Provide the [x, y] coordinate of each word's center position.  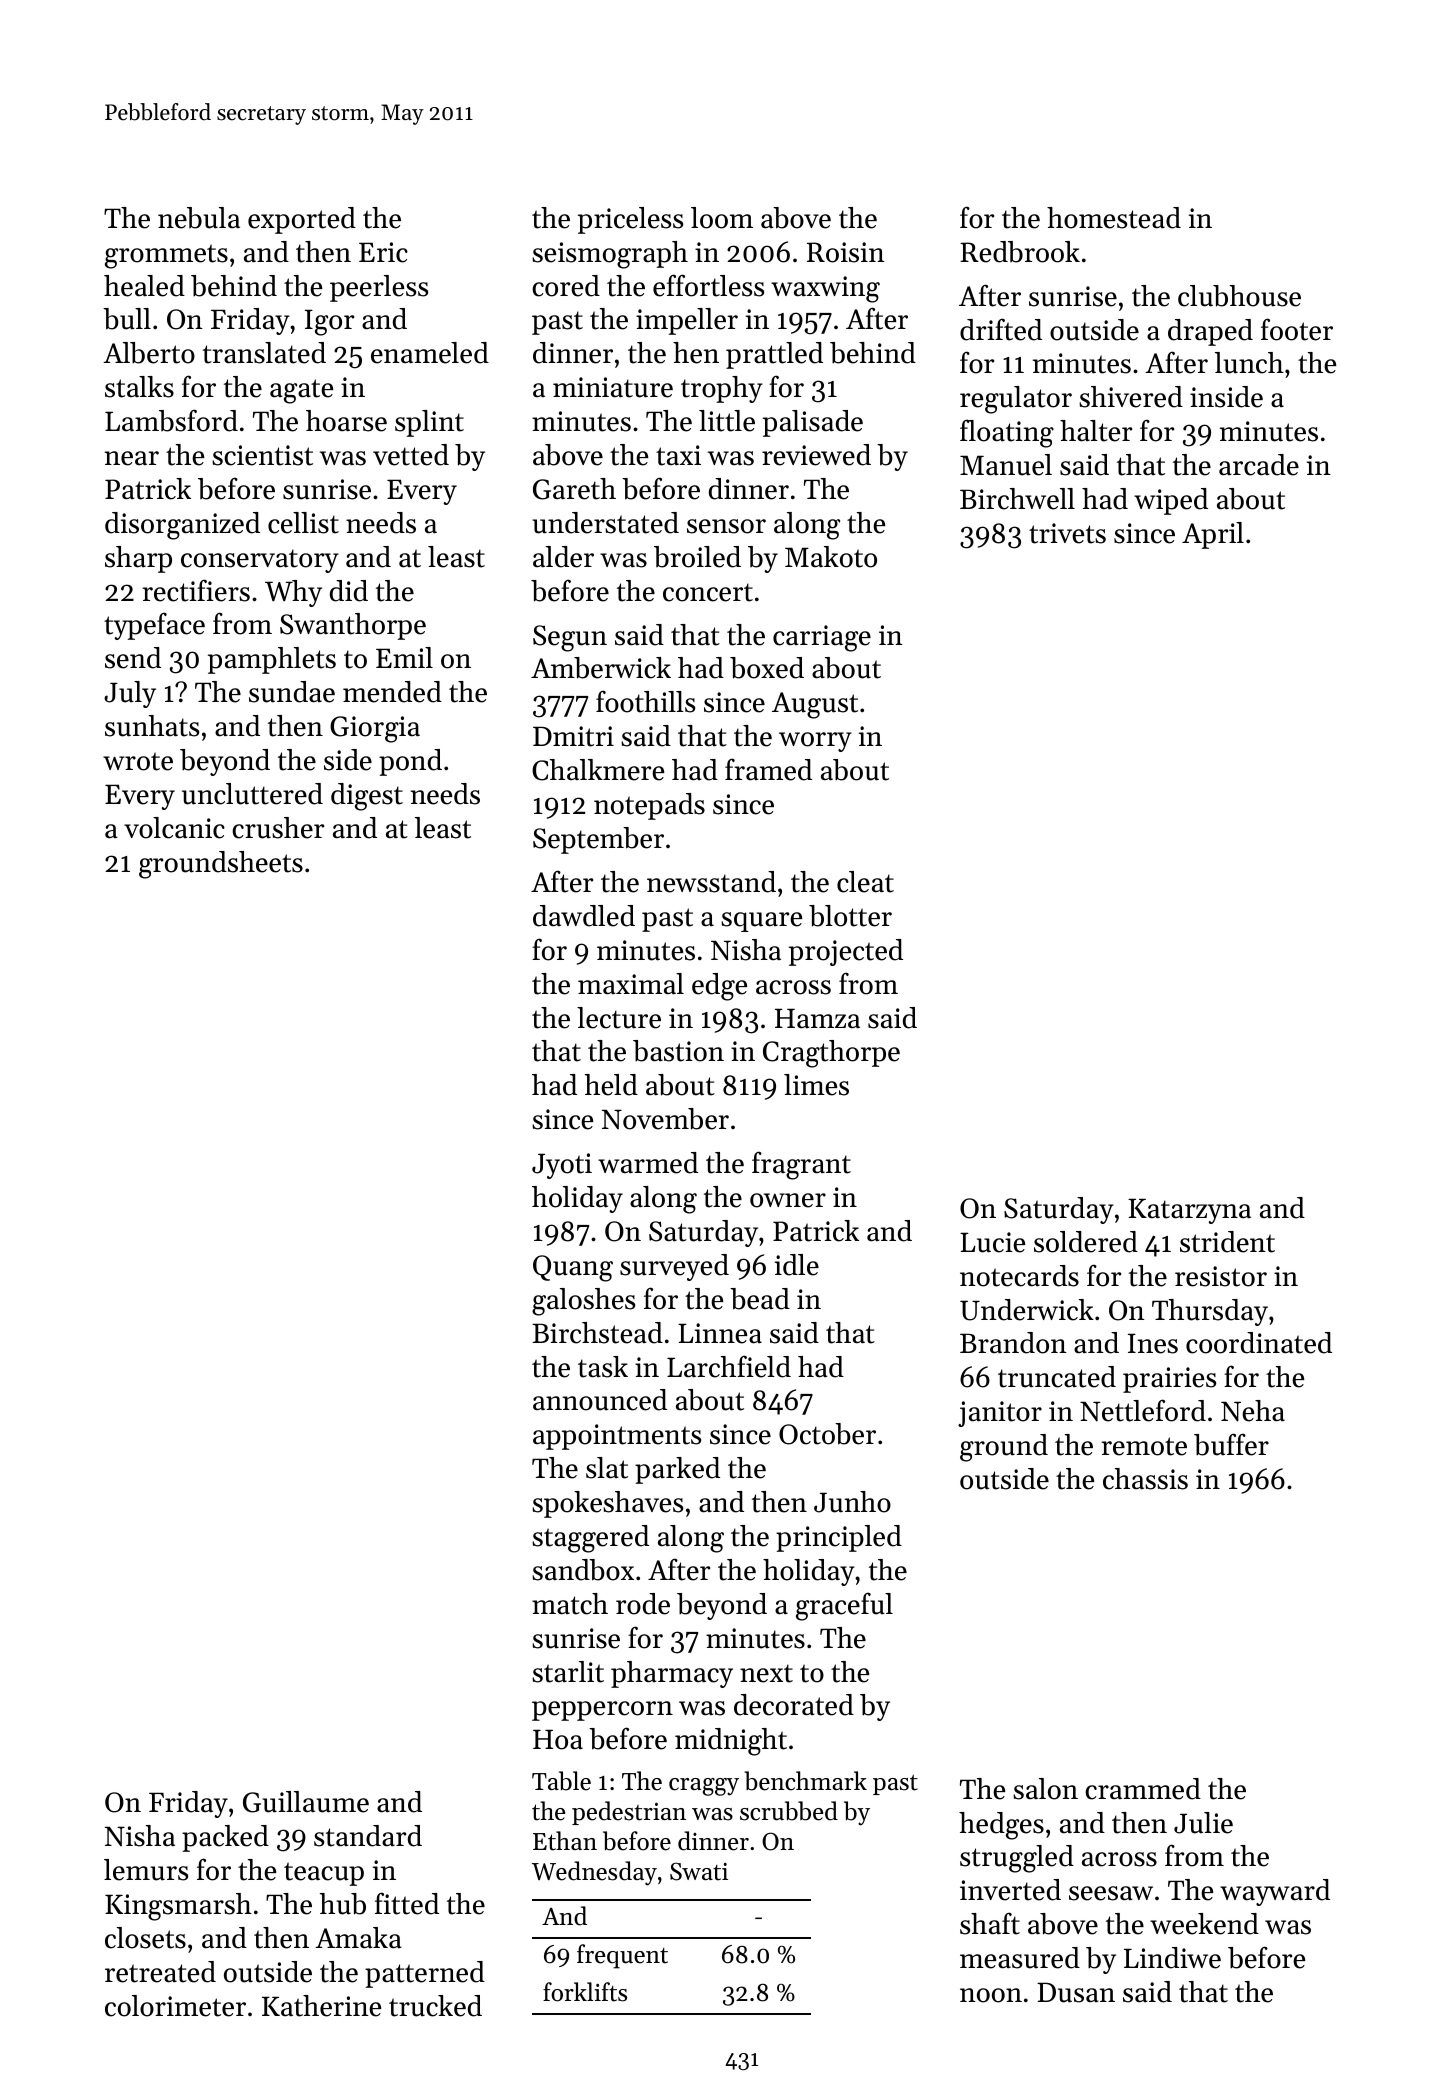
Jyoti [562, 1166]
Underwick [1027, 1310]
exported [302, 220]
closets [145, 1938]
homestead [1114, 218]
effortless [708, 285]
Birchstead [597, 1333]
